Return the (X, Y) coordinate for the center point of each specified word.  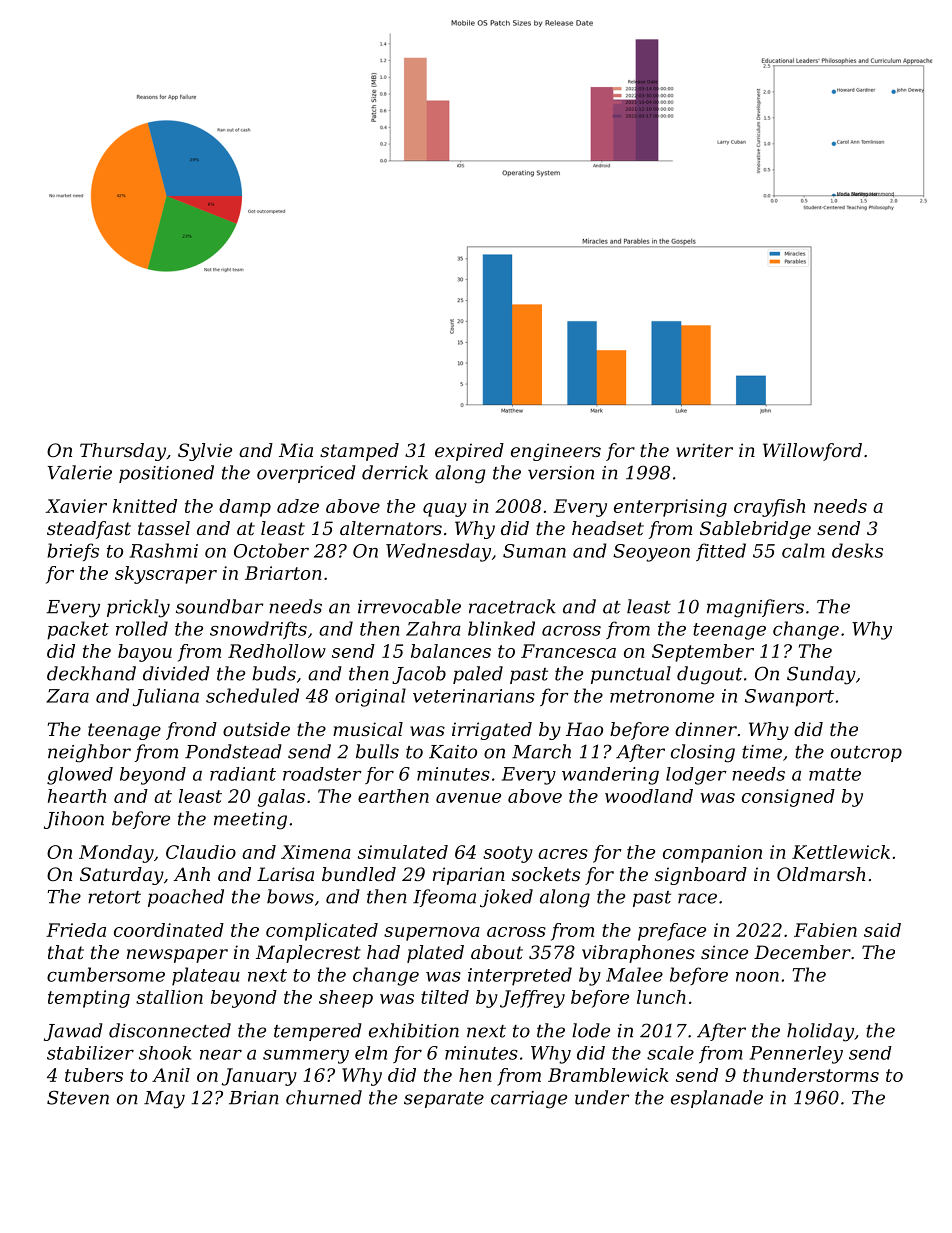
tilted (445, 997)
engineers (556, 452)
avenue (468, 798)
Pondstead (233, 751)
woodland (649, 796)
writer (704, 450)
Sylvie (205, 452)
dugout (709, 675)
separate (444, 1100)
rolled (142, 628)
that (66, 952)
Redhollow (277, 651)
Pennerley (796, 1055)
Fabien (825, 930)
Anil (171, 1075)
